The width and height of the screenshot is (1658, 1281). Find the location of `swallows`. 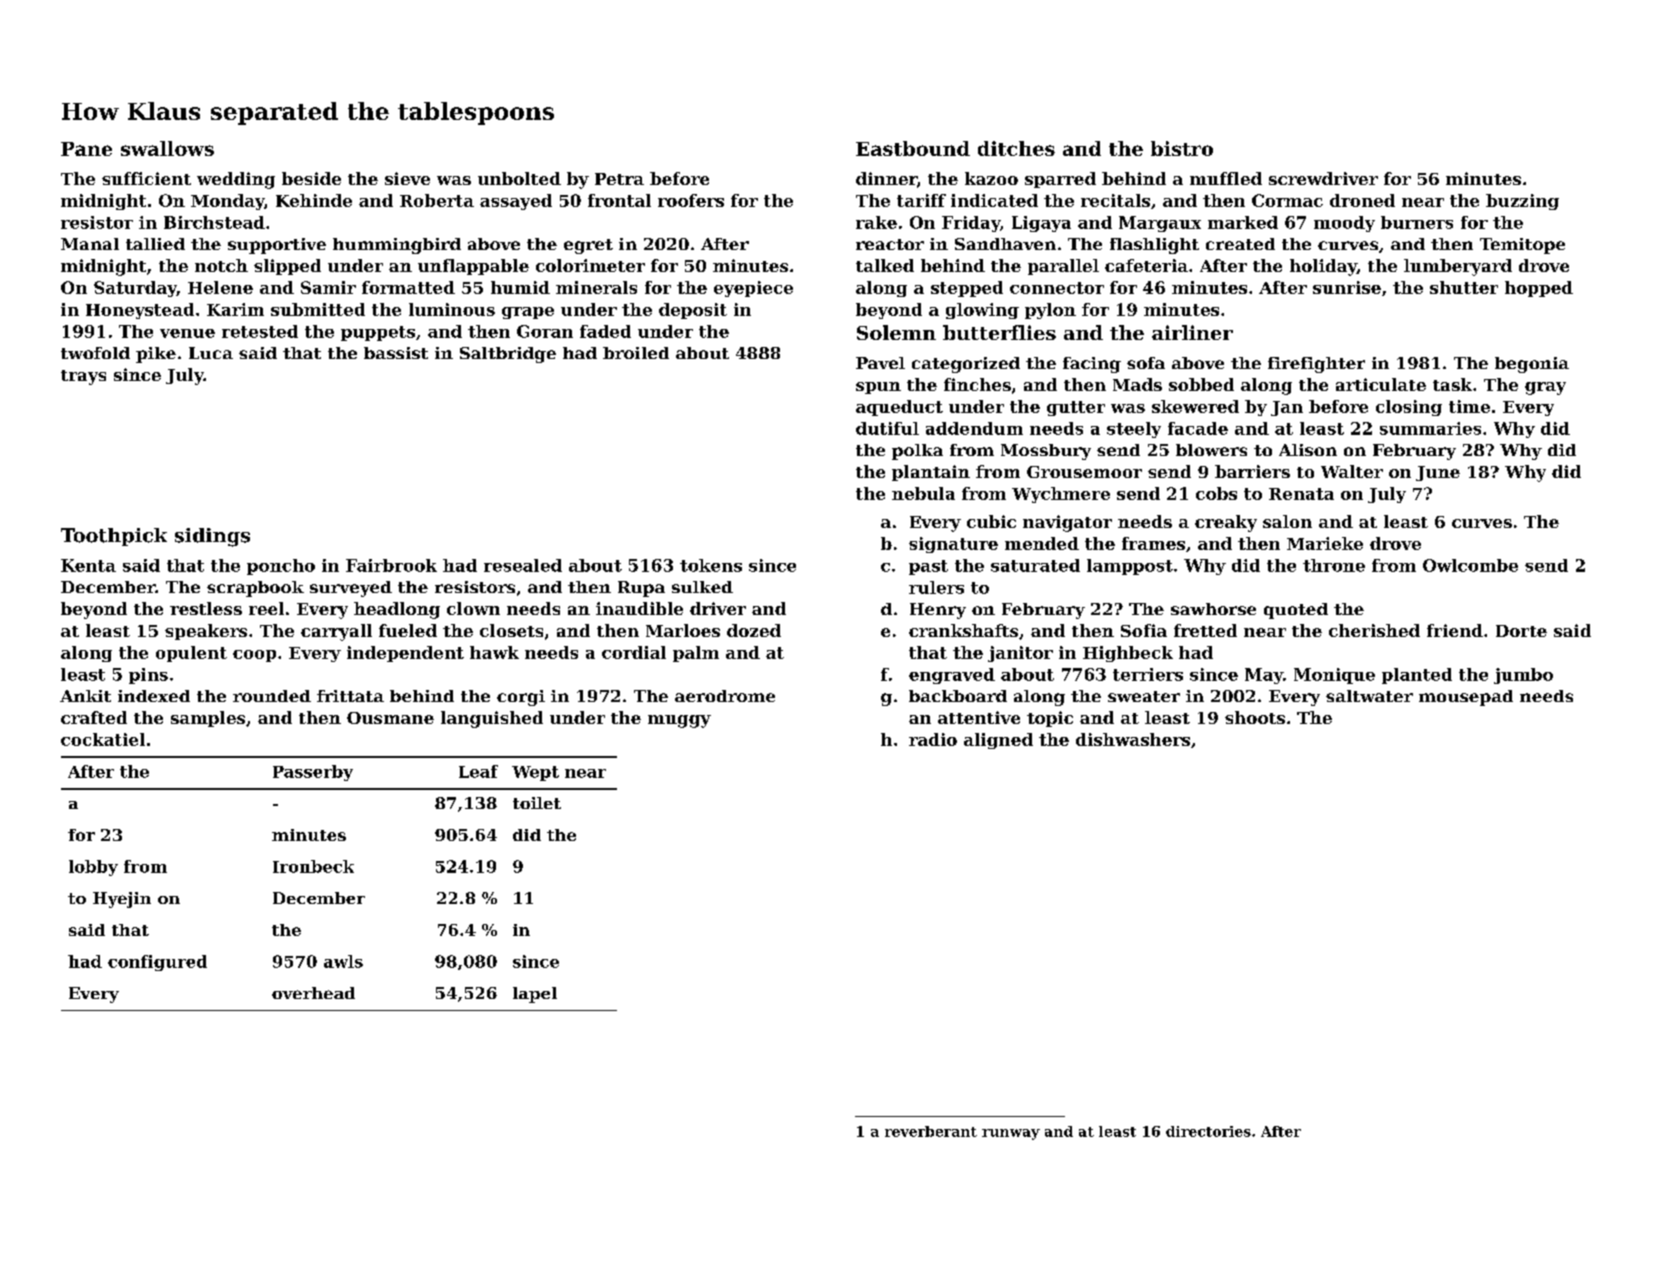

swallows is located at coordinates (167, 148).
